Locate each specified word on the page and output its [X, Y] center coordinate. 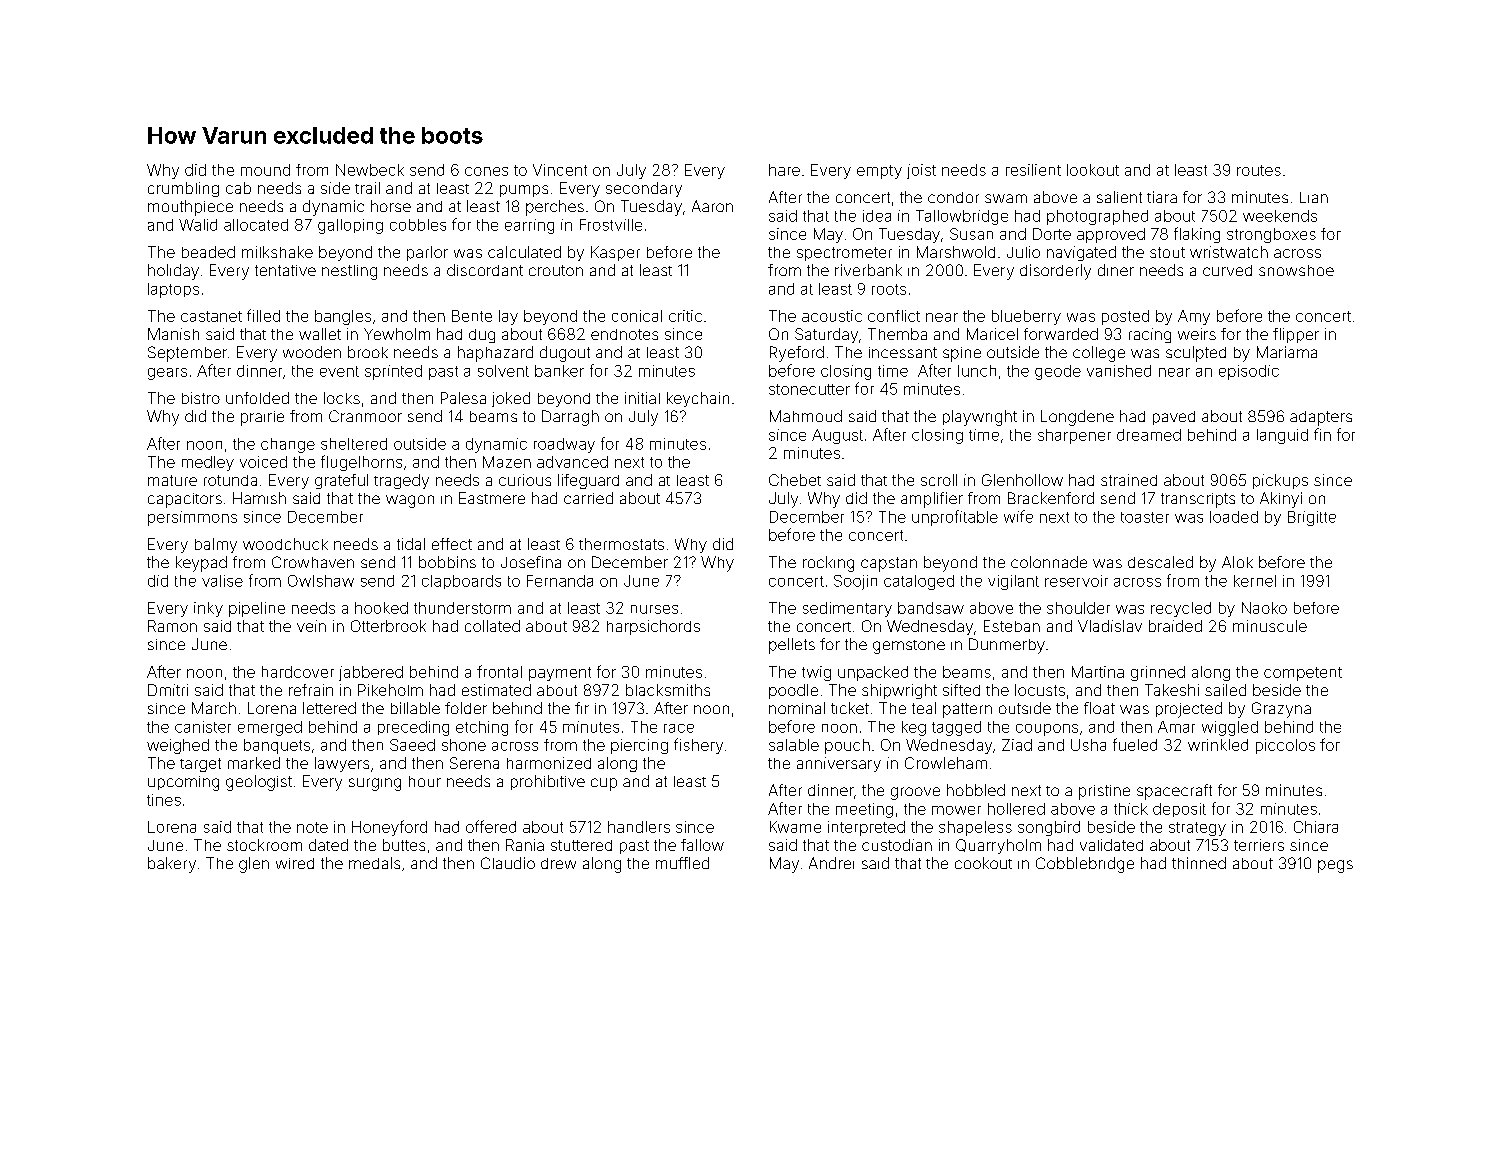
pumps [524, 191]
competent [1303, 674]
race [679, 728]
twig [816, 673]
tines [164, 800]
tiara [1162, 197]
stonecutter [809, 389]
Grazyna [1281, 710]
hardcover [298, 672]
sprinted [393, 372]
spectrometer [844, 254]
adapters [1321, 418]
